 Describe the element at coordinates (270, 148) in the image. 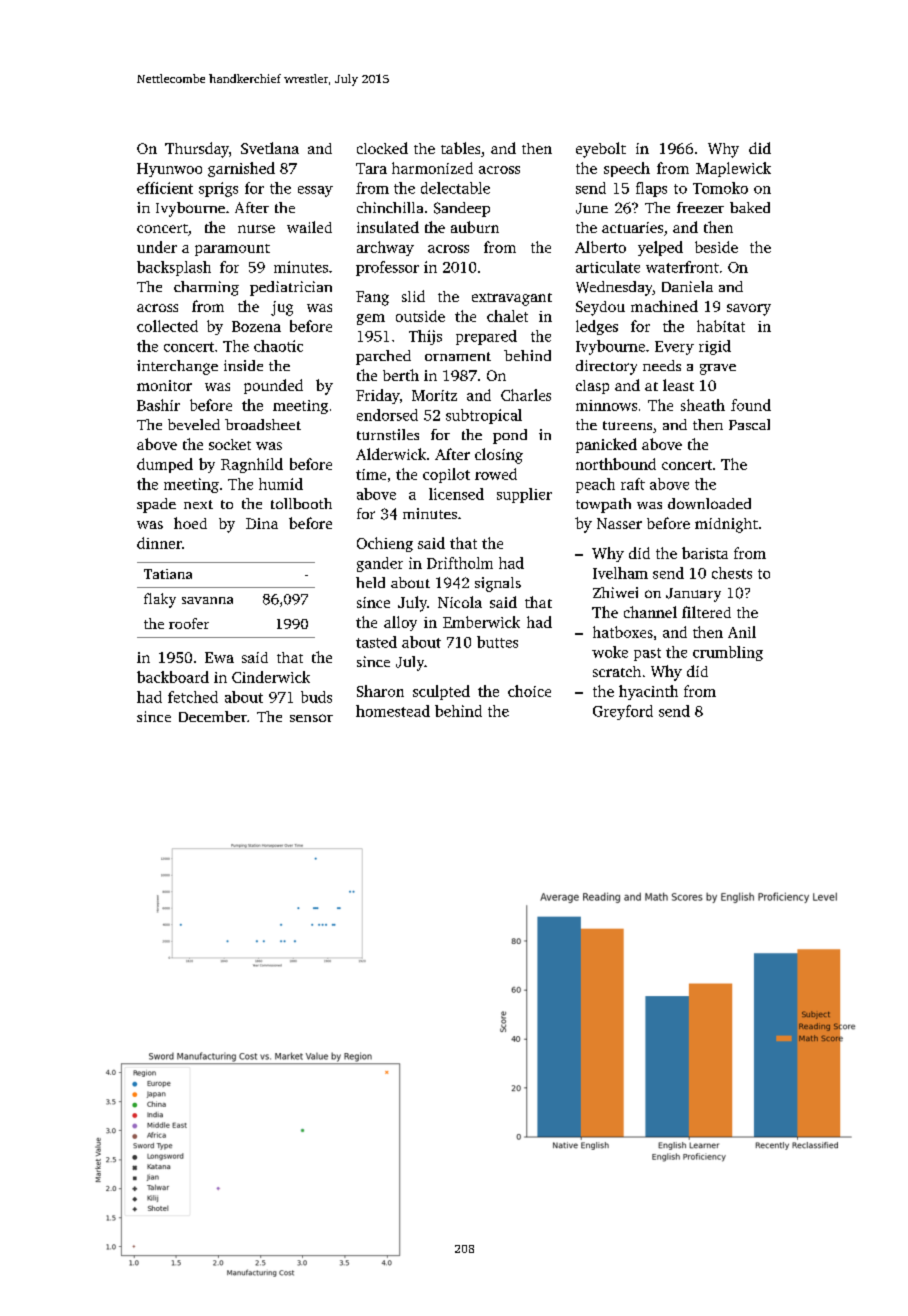

I see `Svetlana` at that location.
